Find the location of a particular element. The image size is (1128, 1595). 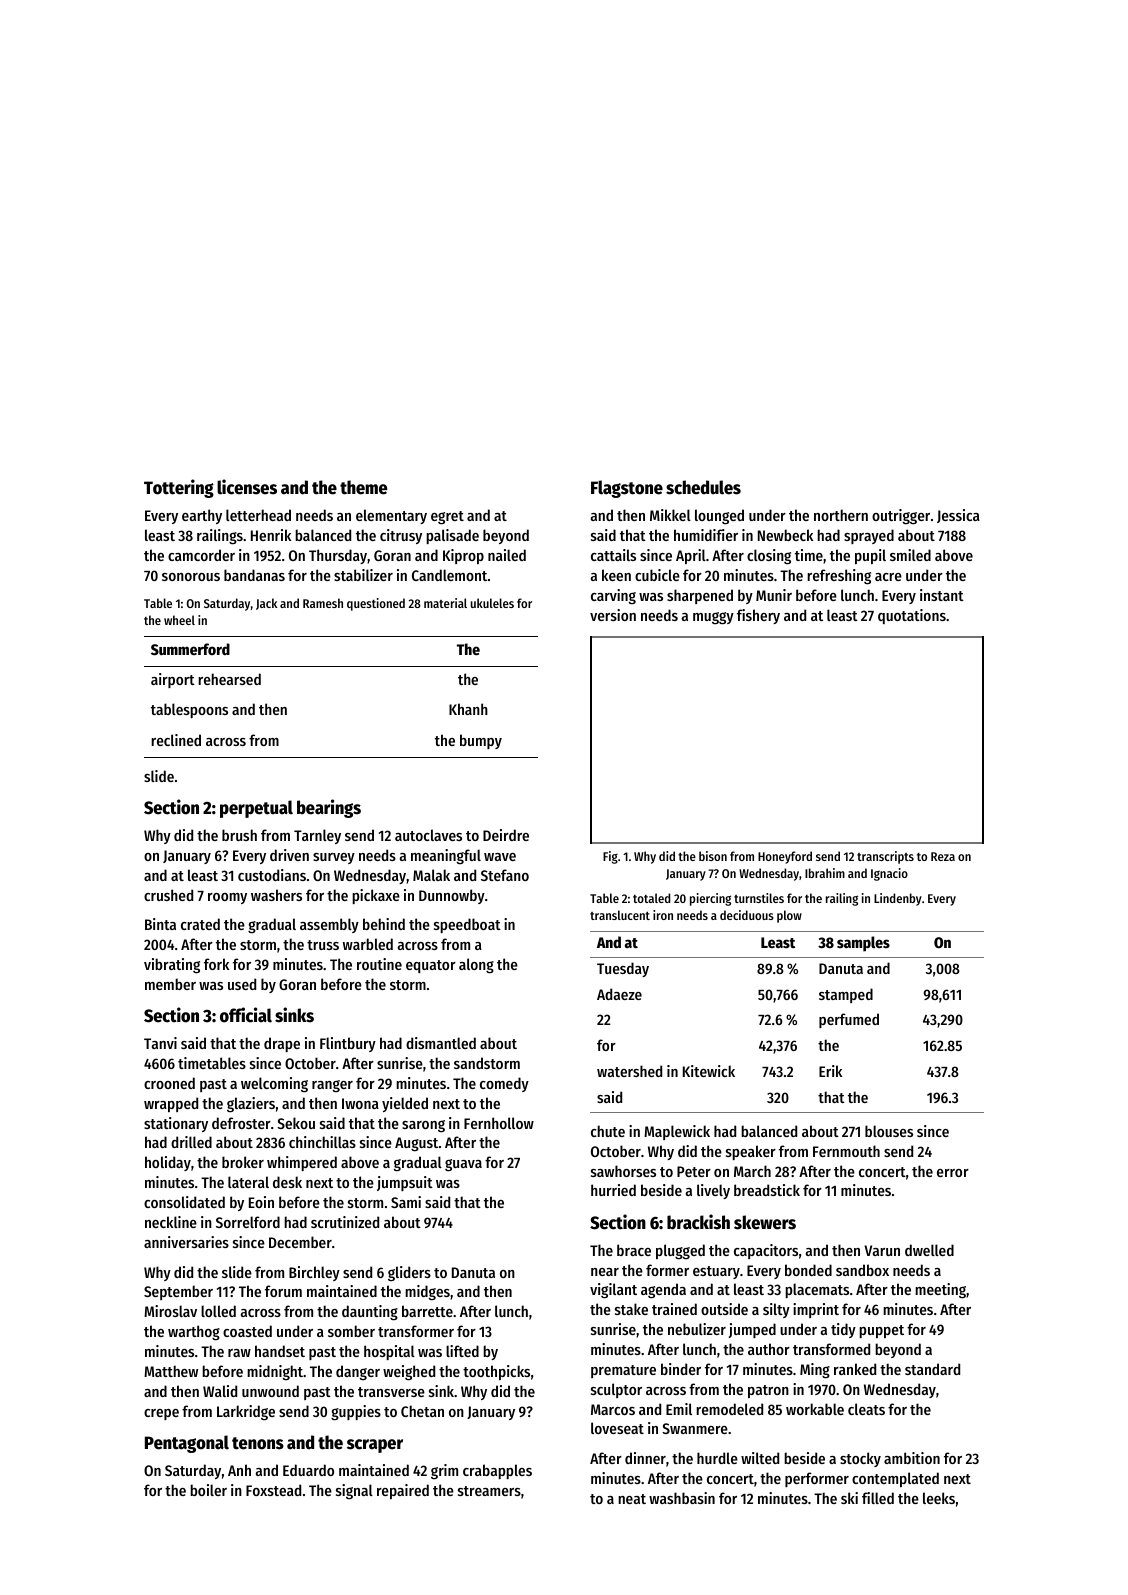

Tottering is located at coordinates (179, 488).
